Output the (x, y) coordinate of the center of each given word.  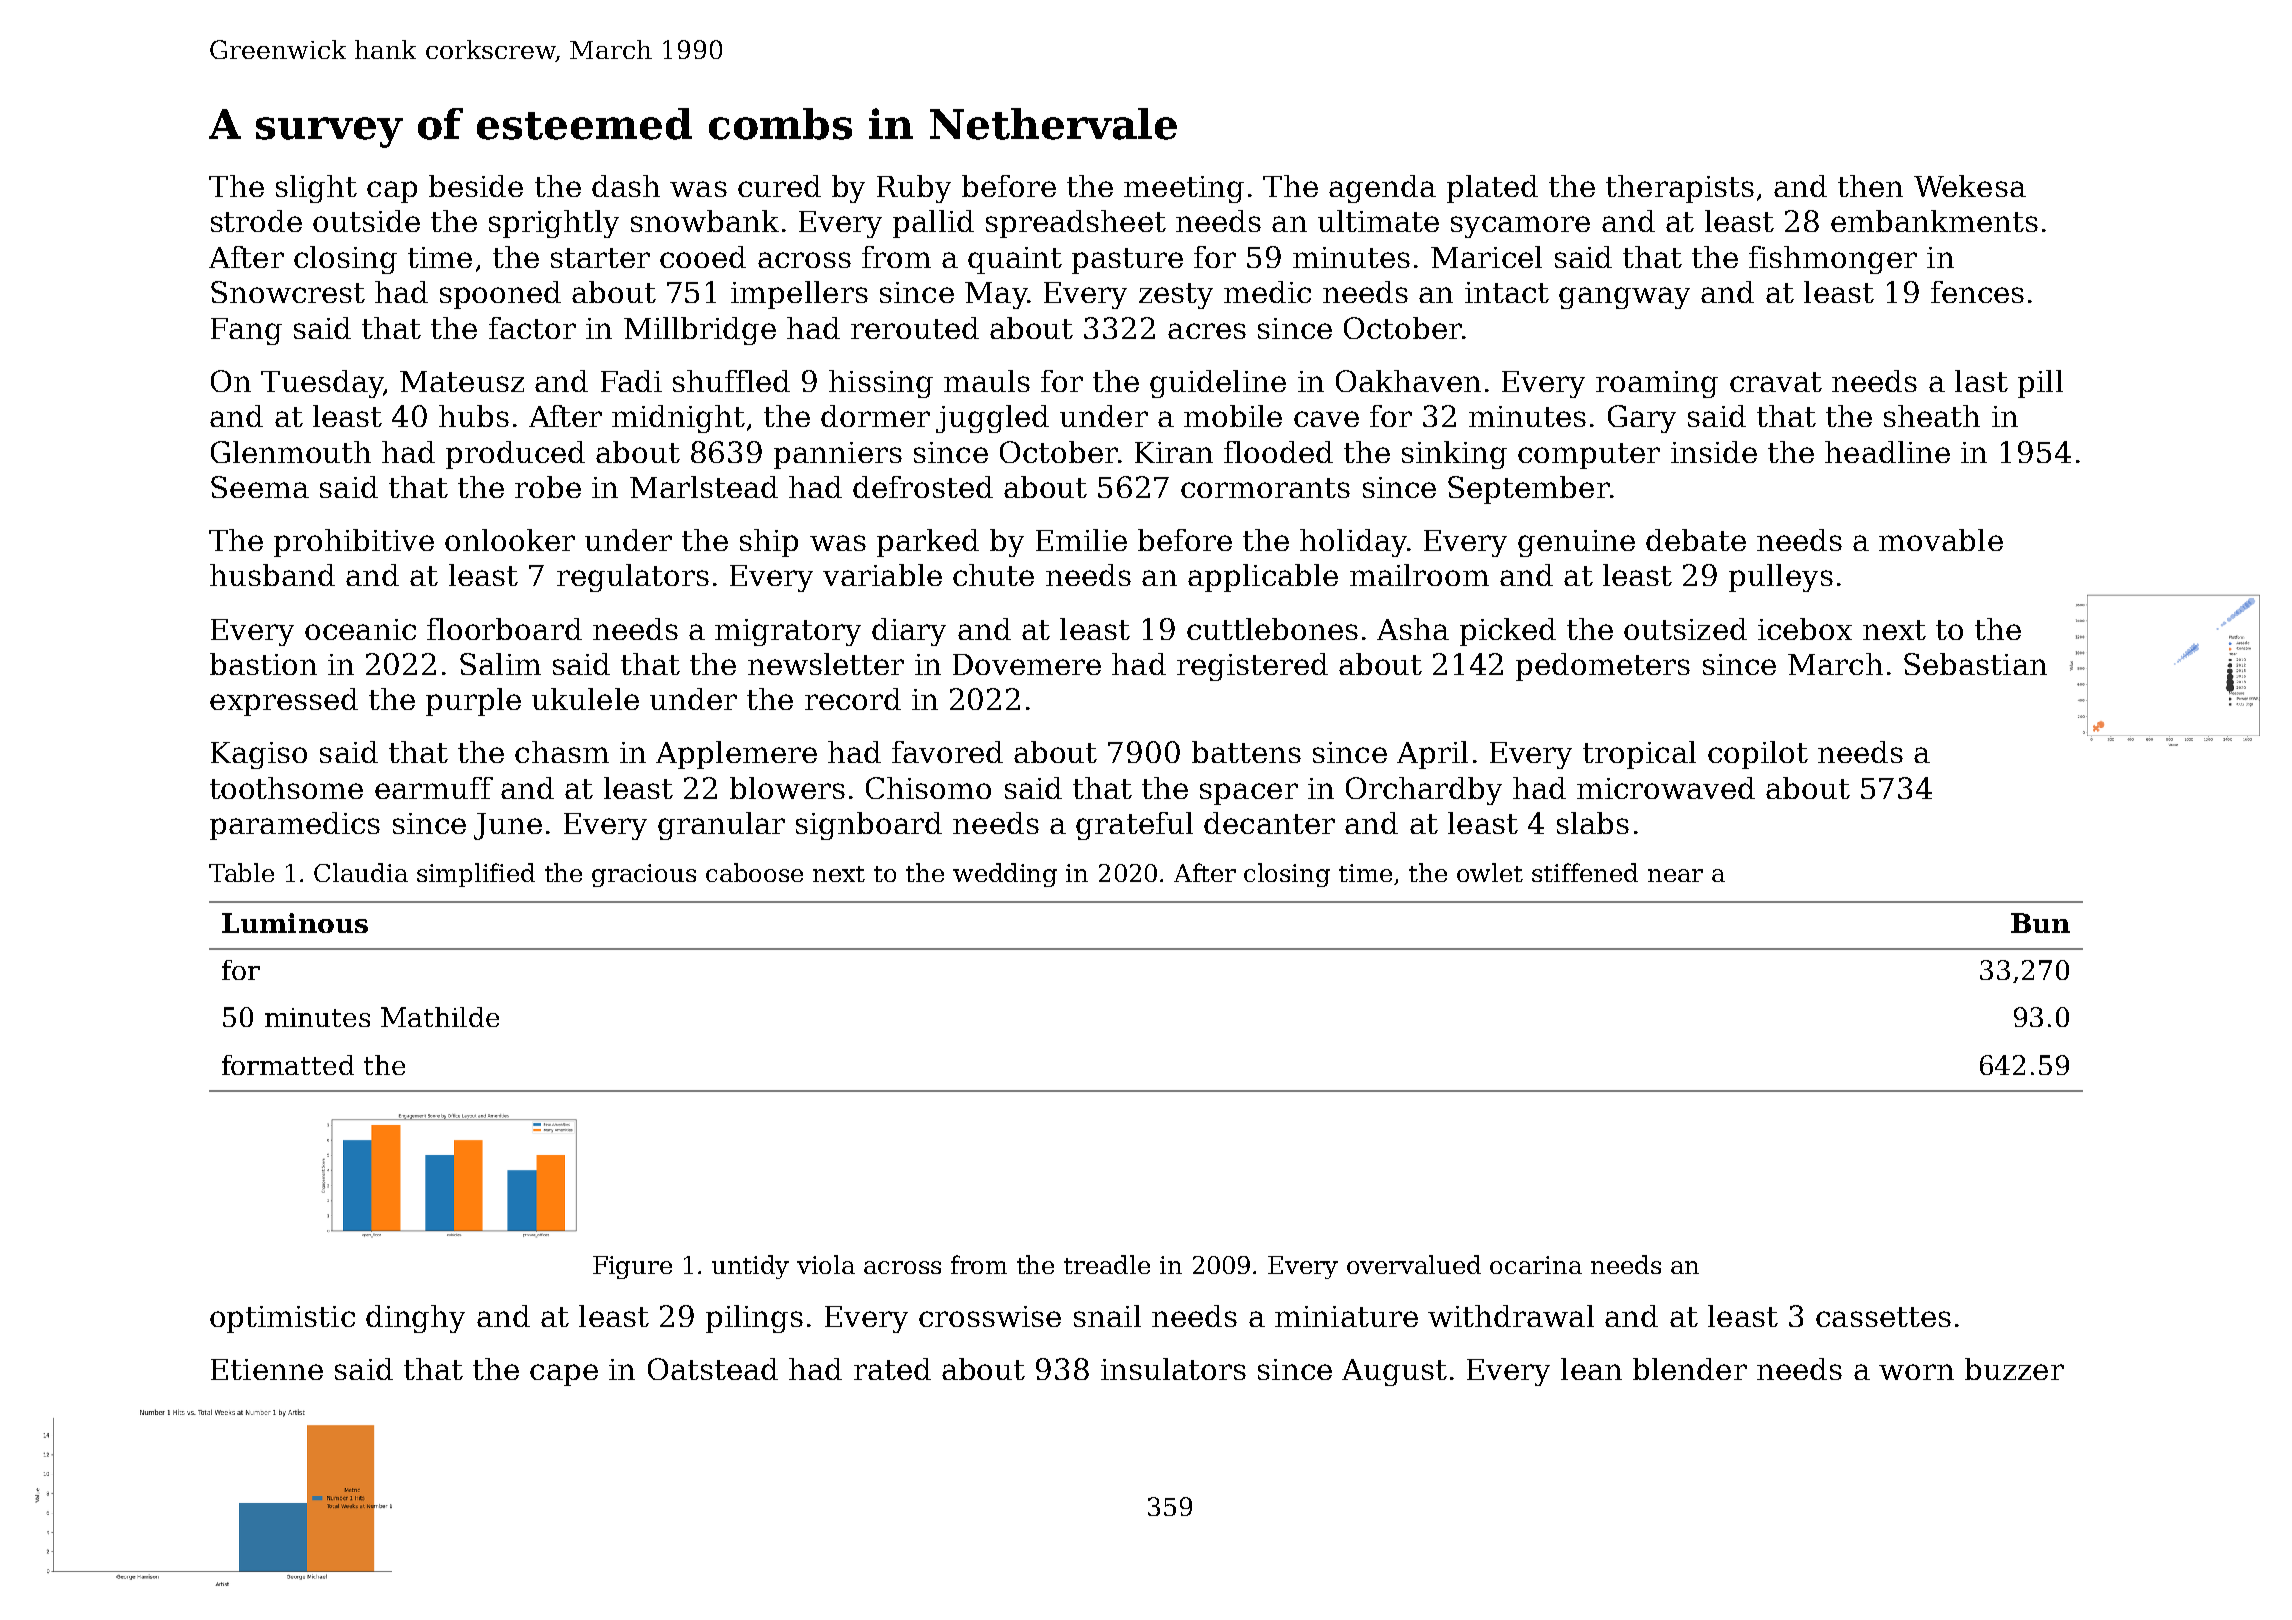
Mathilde (440, 1017)
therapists (1680, 189)
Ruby (914, 189)
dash (626, 186)
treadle (1107, 1264)
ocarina (1536, 1265)
